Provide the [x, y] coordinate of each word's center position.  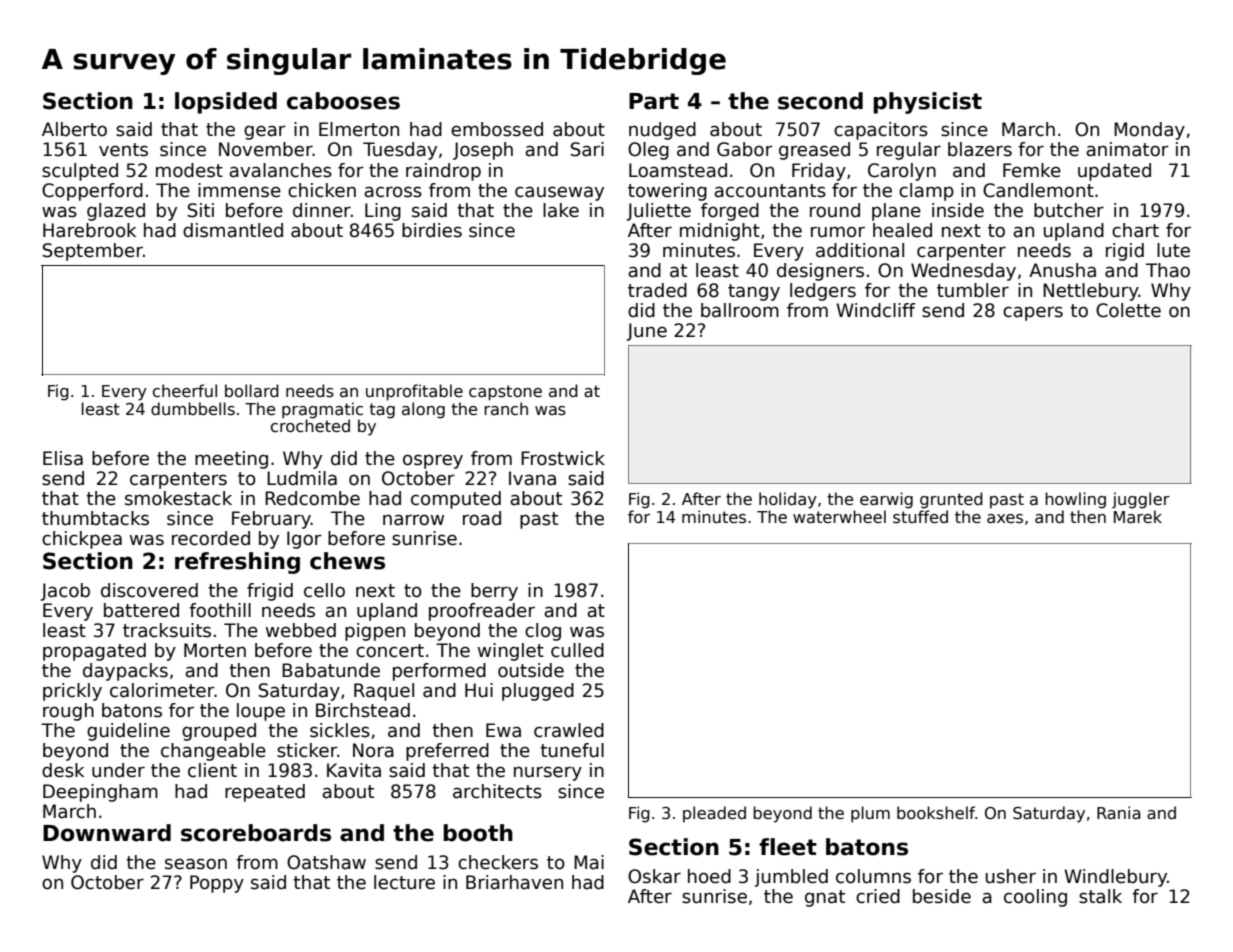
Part [654, 101]
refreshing [237, 563]
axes [1005, 519]
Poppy [217, 884]
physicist [927, 103]
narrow [413, 520]
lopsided [226, 103]
